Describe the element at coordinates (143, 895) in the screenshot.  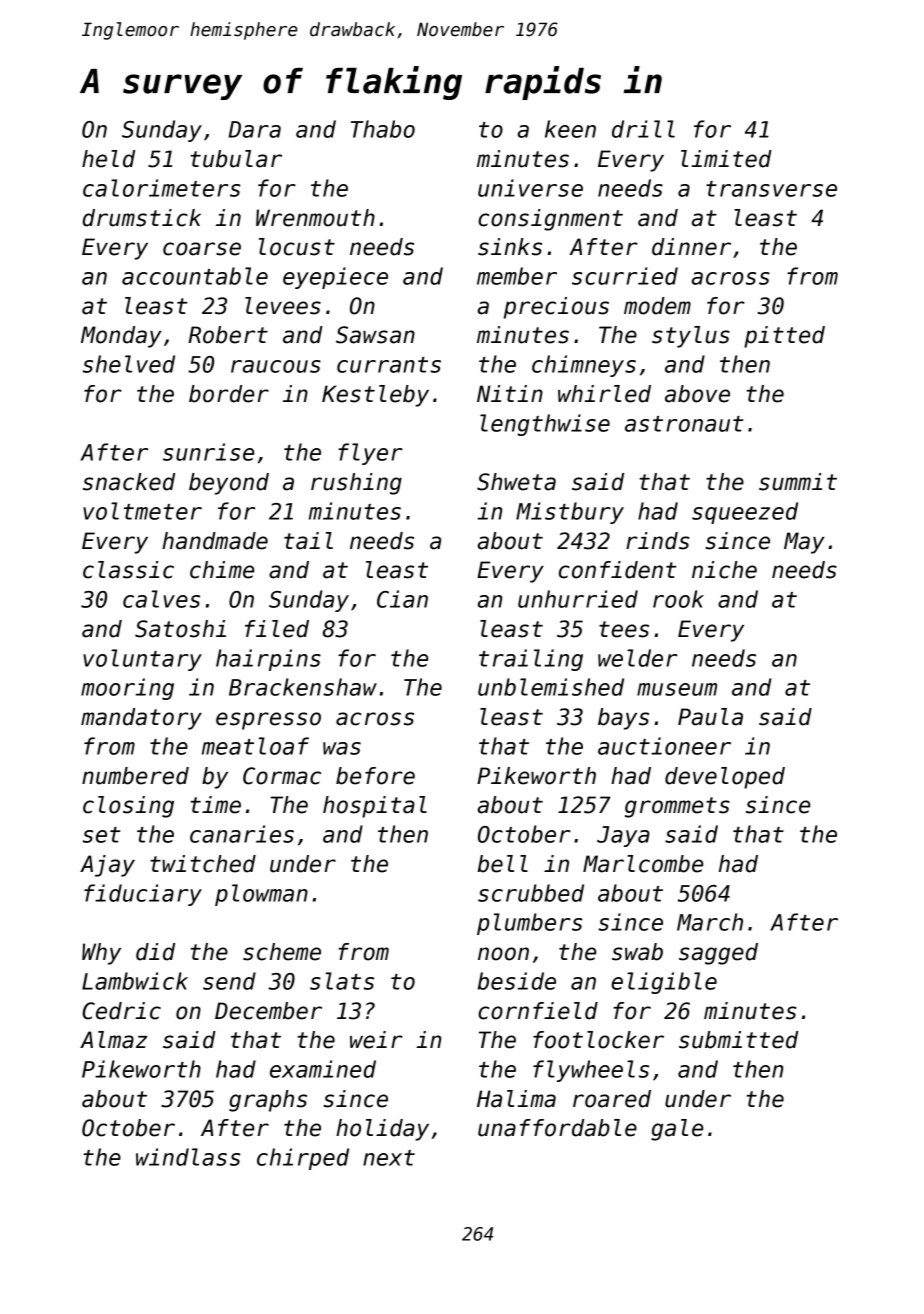
I see `fiduciary` at that location.
